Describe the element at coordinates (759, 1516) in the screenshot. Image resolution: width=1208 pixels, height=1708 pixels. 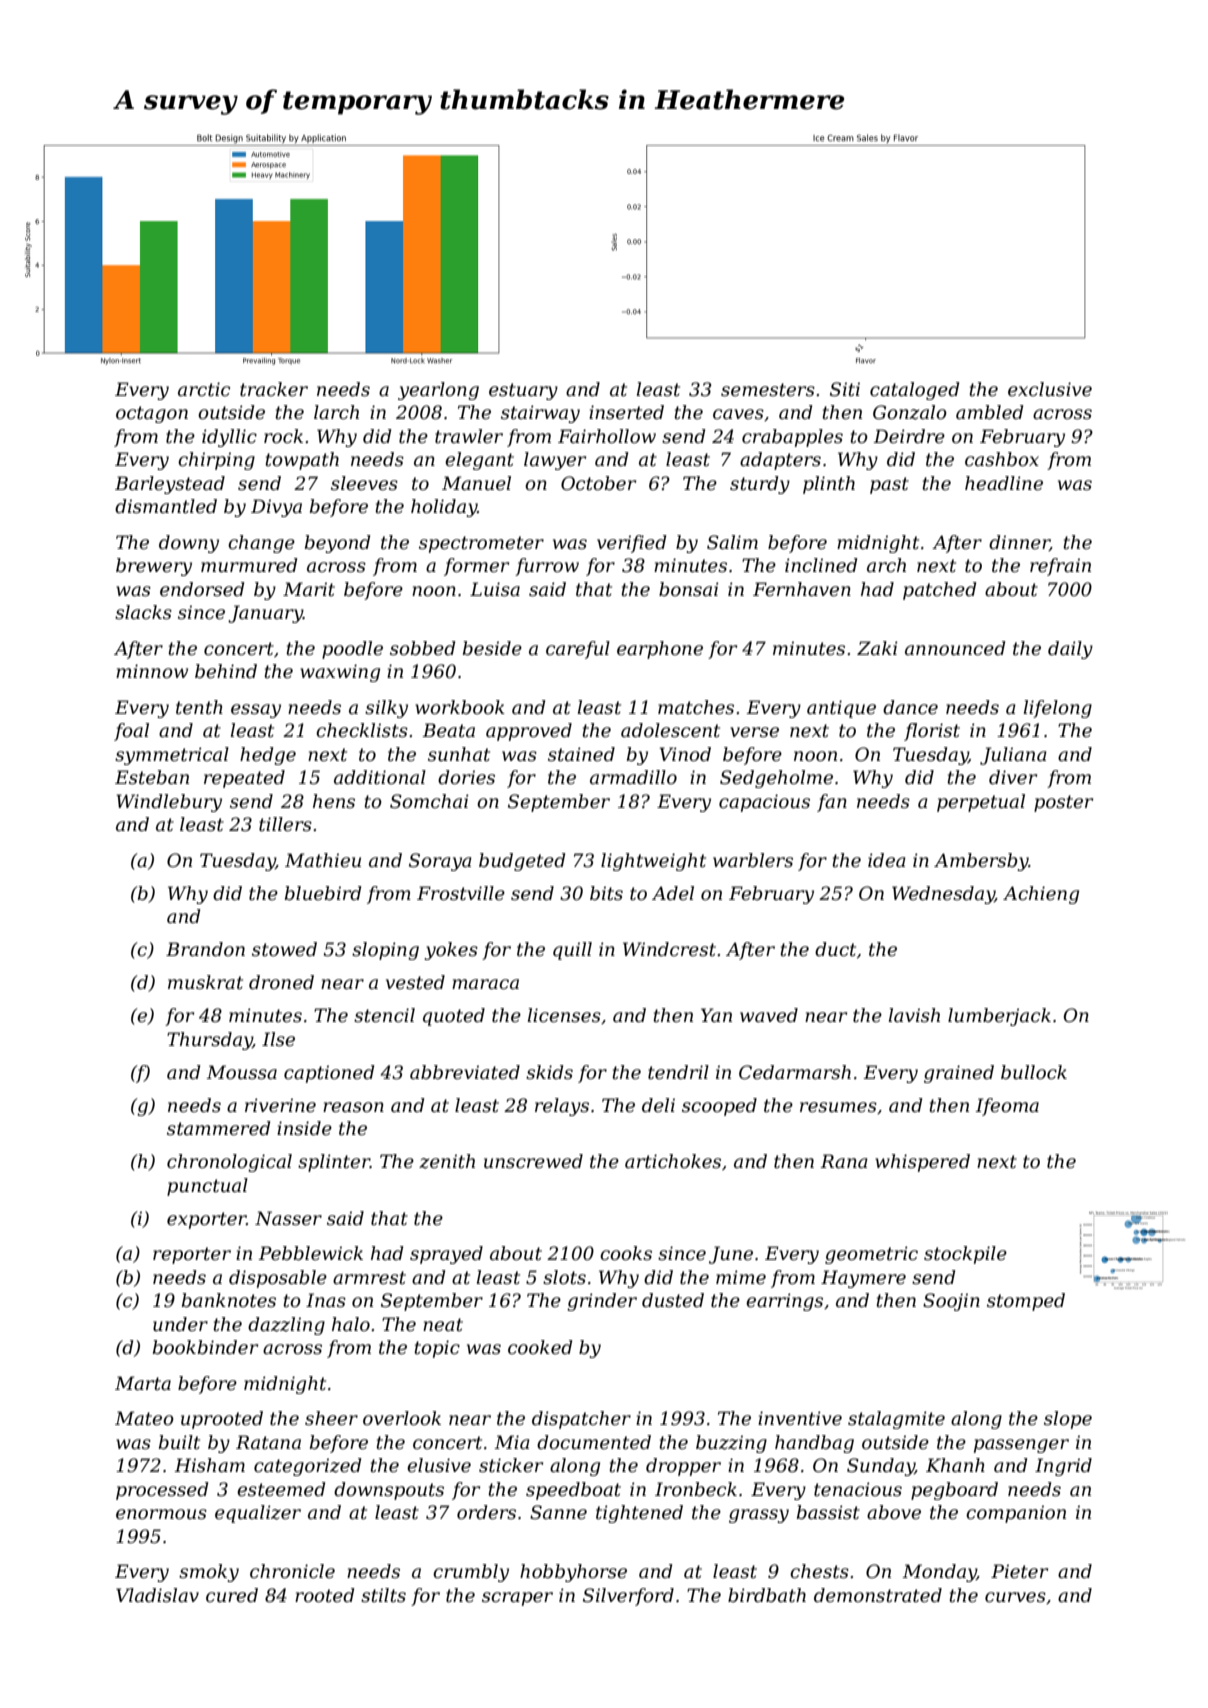
I see `grassy` at that location.
